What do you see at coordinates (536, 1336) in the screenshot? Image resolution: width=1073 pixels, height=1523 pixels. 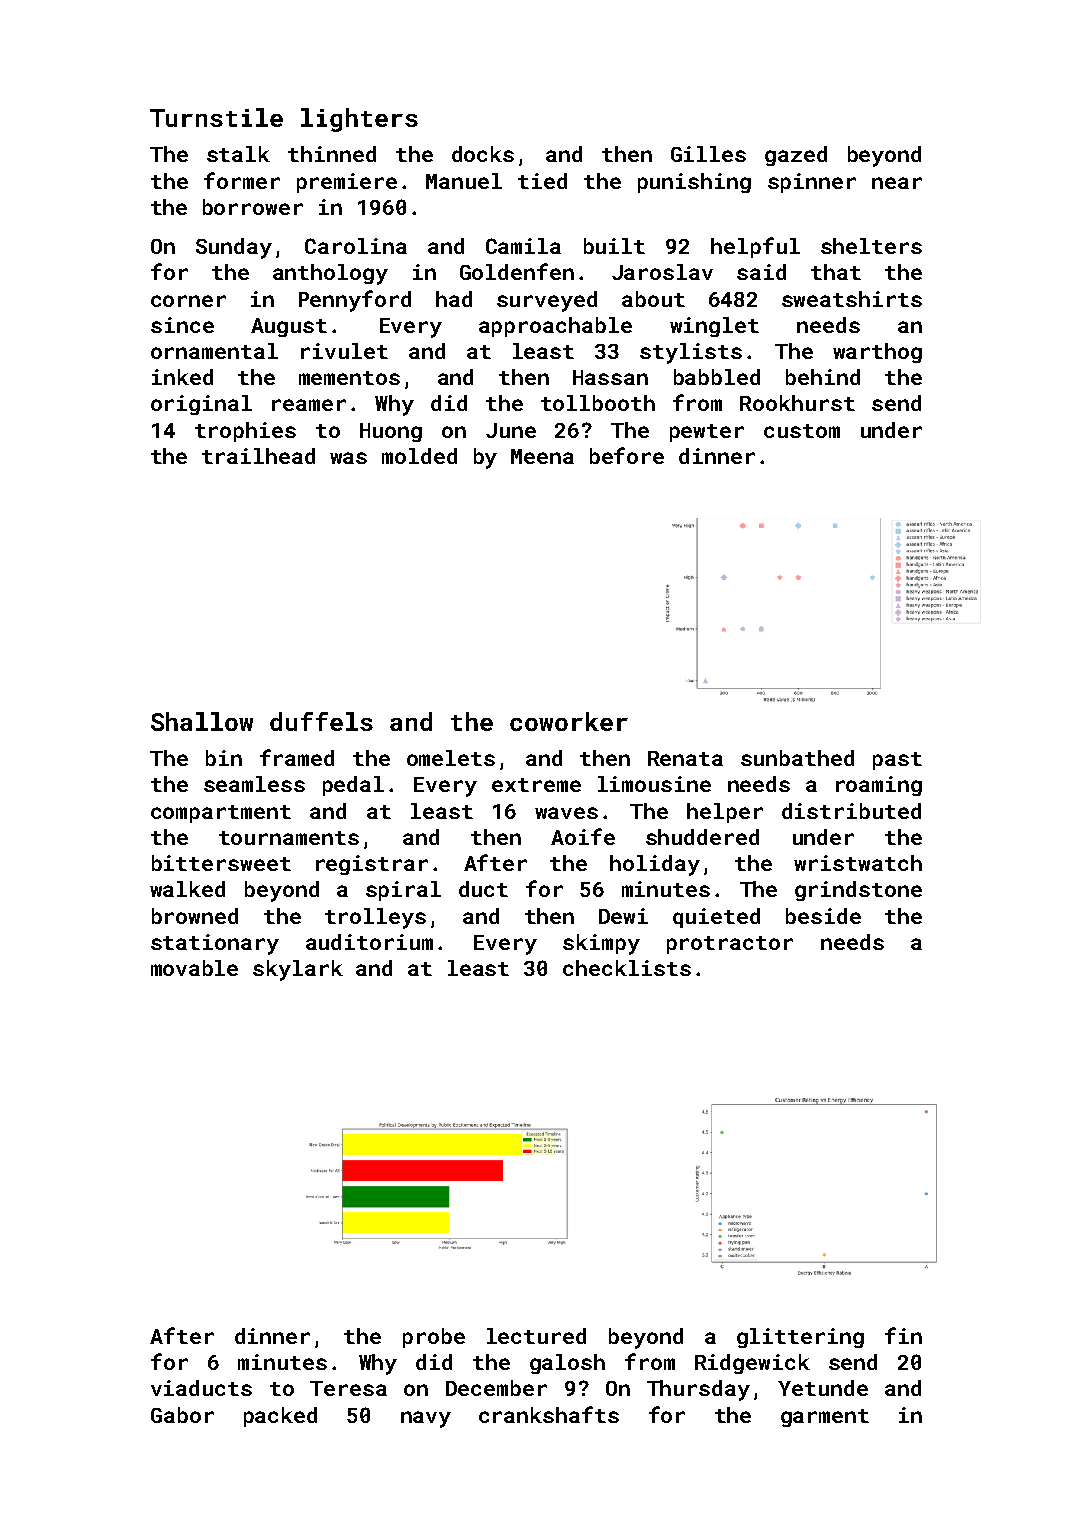 I see `lectured` at bounding box center [536, 1336].
